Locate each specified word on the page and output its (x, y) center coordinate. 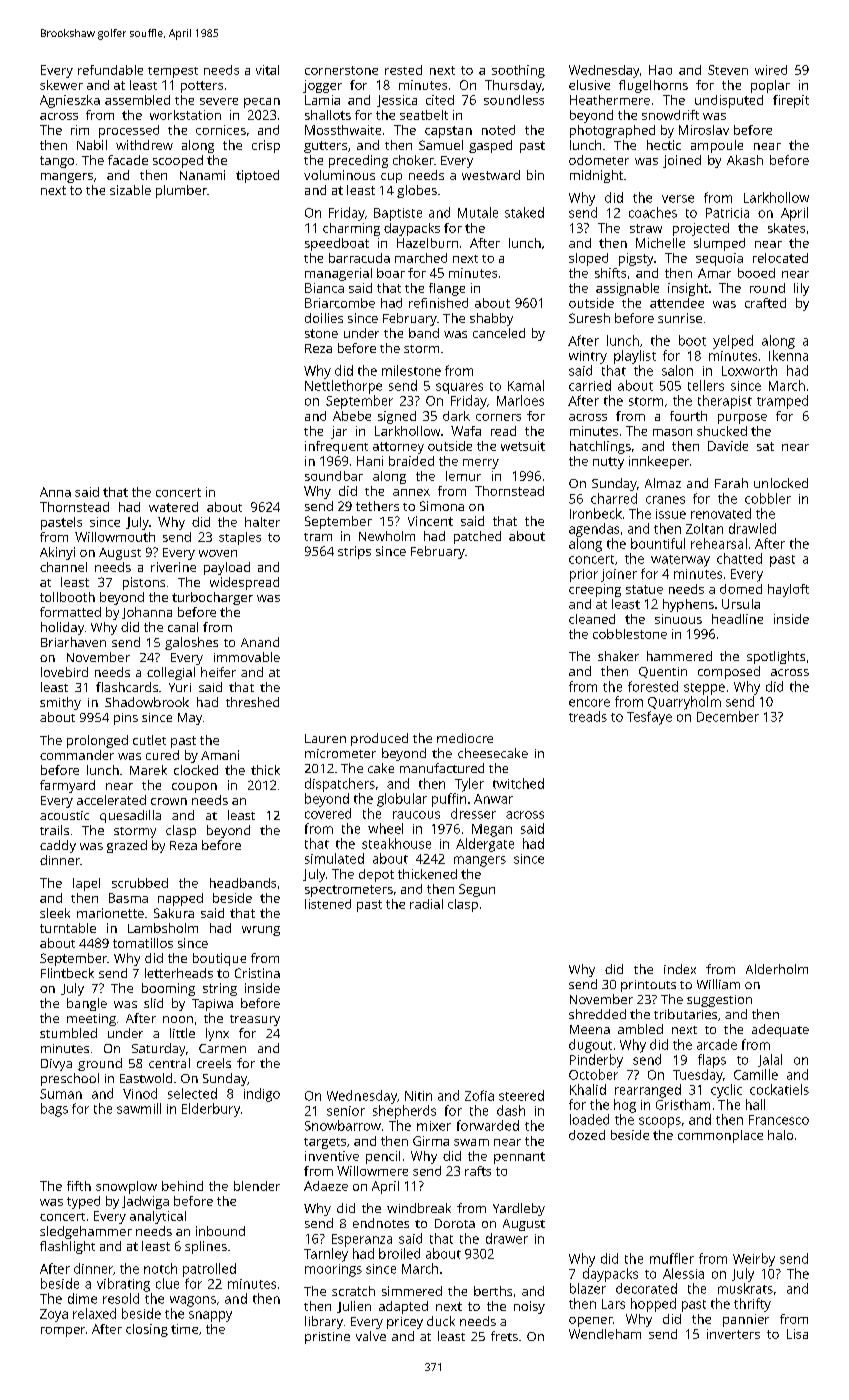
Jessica (397, 101)
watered (173, 507)
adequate (780, 1030)
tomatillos (143, 943)
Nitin (418, 1096)
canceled (499, 333)
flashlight (67, 1247)
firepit (791, 101)
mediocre (465, 738)
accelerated (111, 800)
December (728, 716)
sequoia (719, 259)
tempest (173, 72)
